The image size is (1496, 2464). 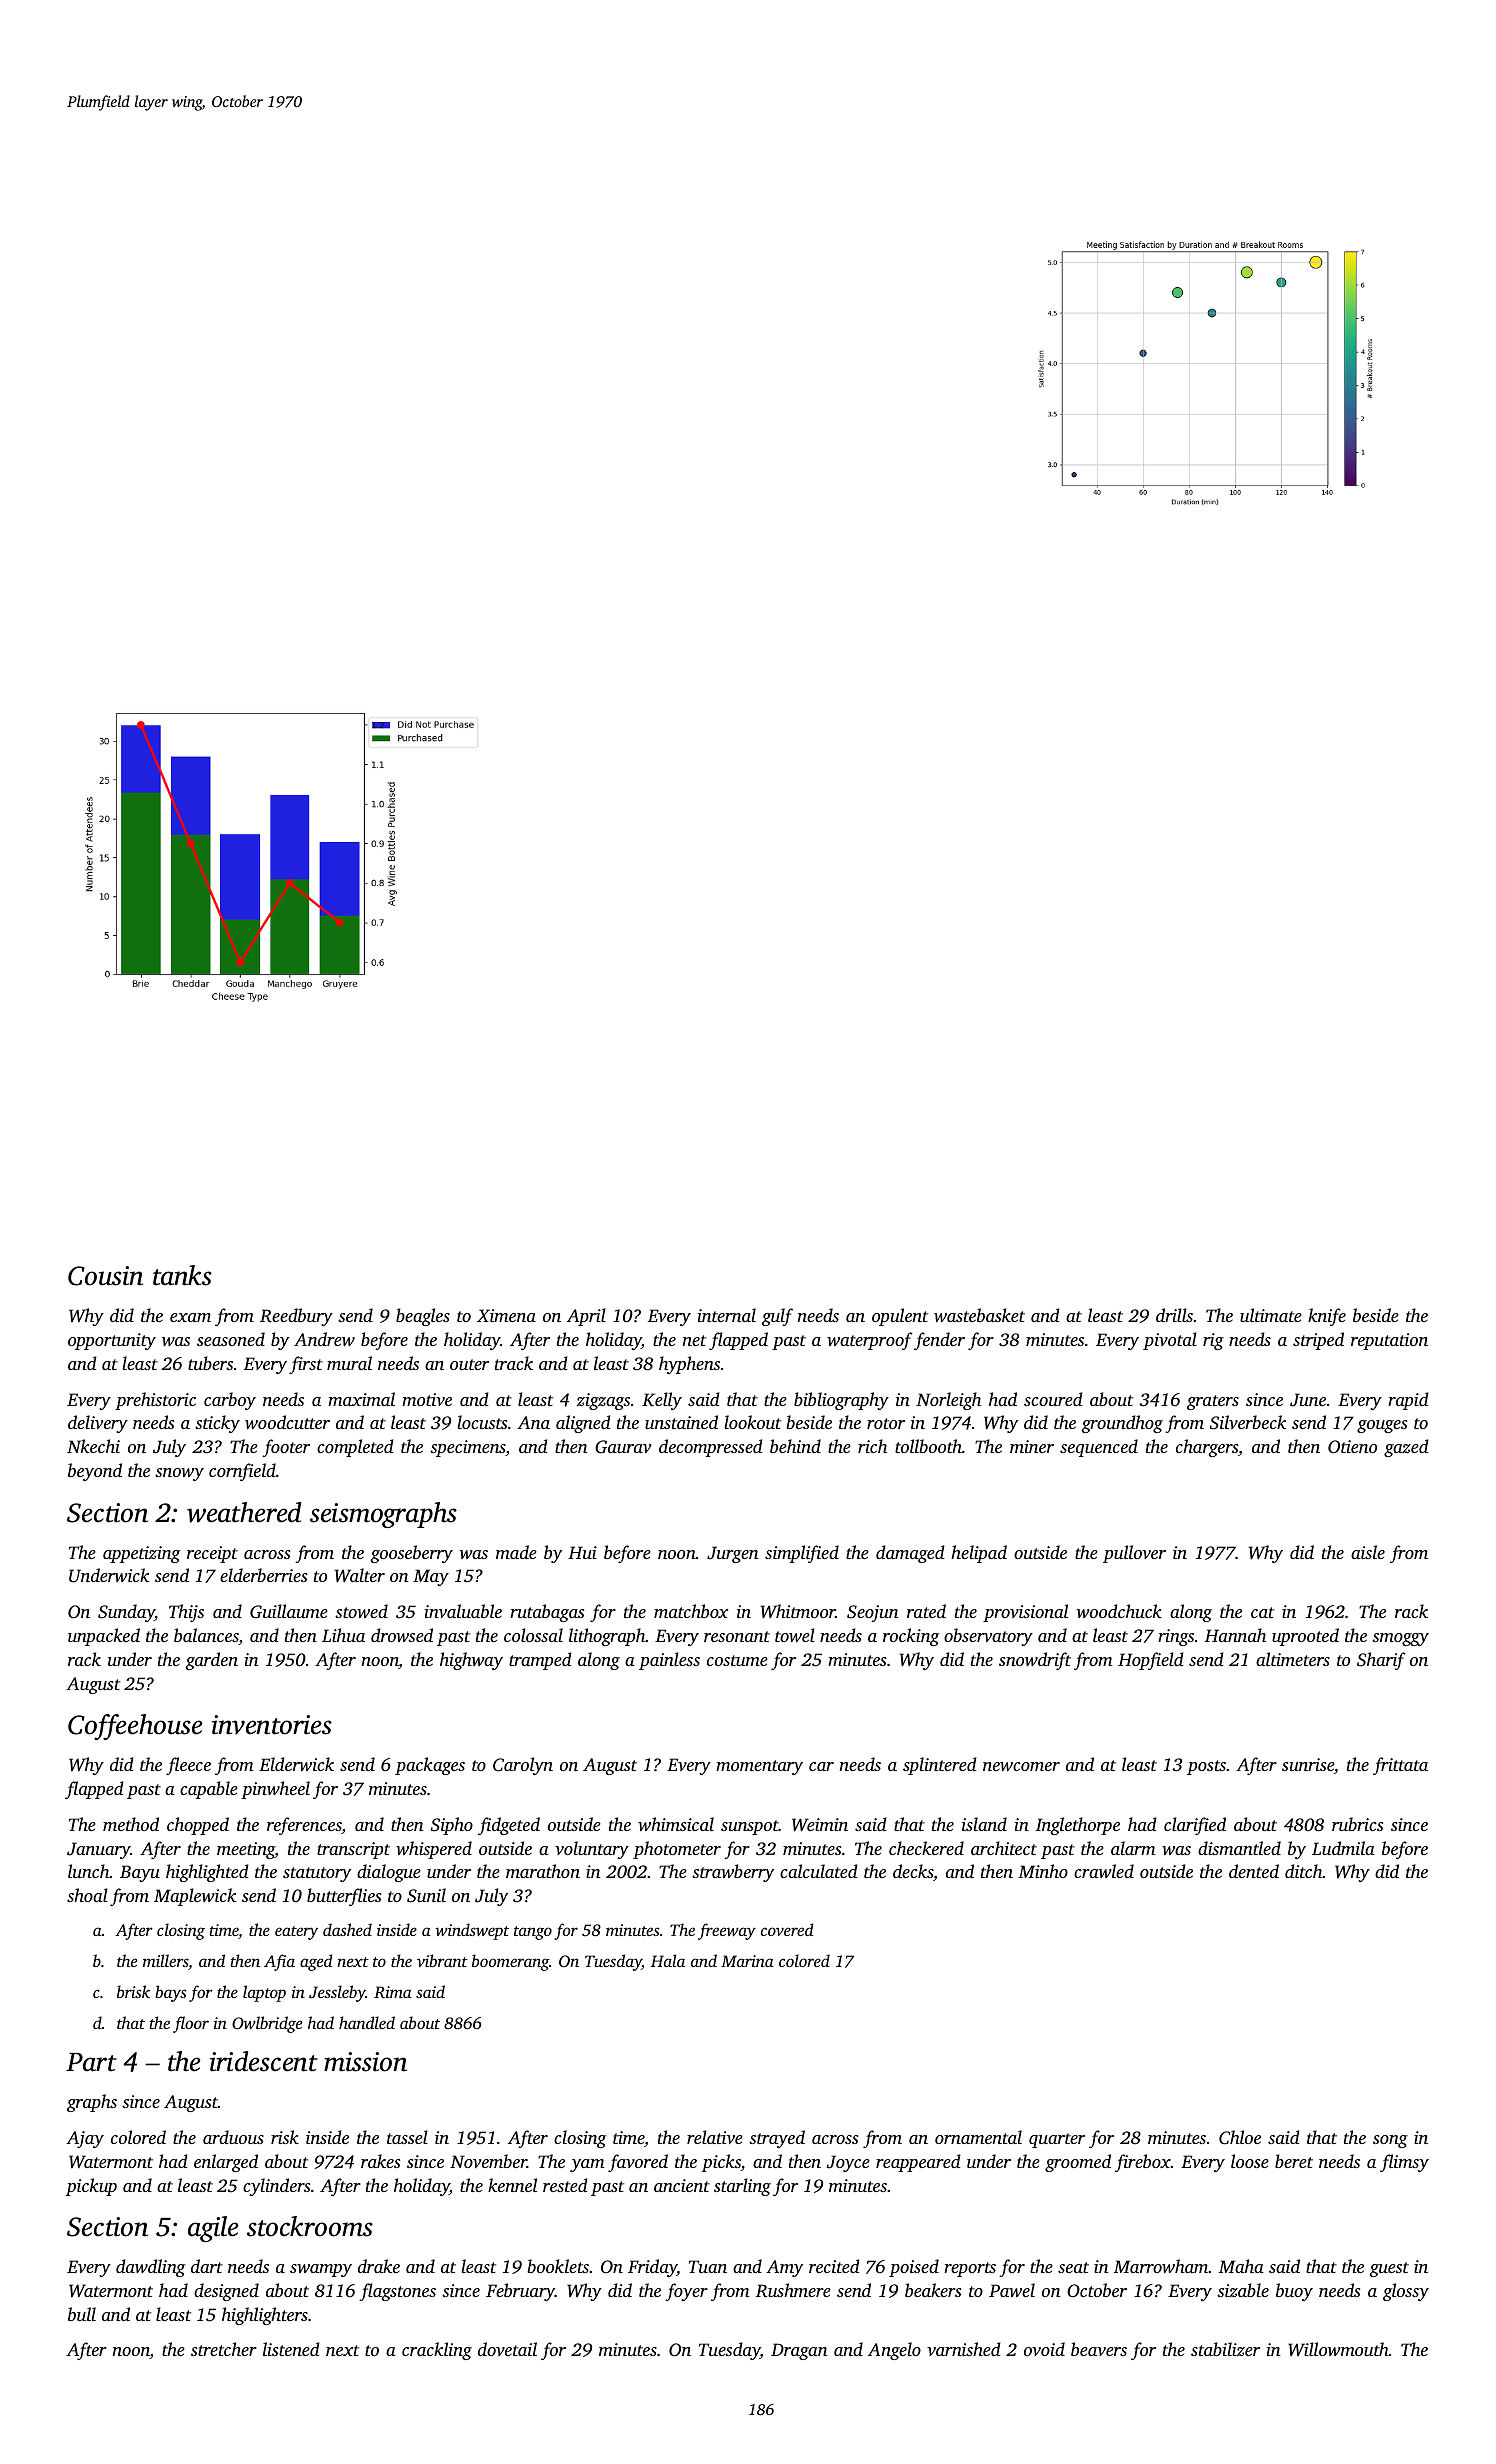 What do you see at coordinates (360, 1575) in the screenshot?
I see `Walter` at bounding box center [360, 1575].
